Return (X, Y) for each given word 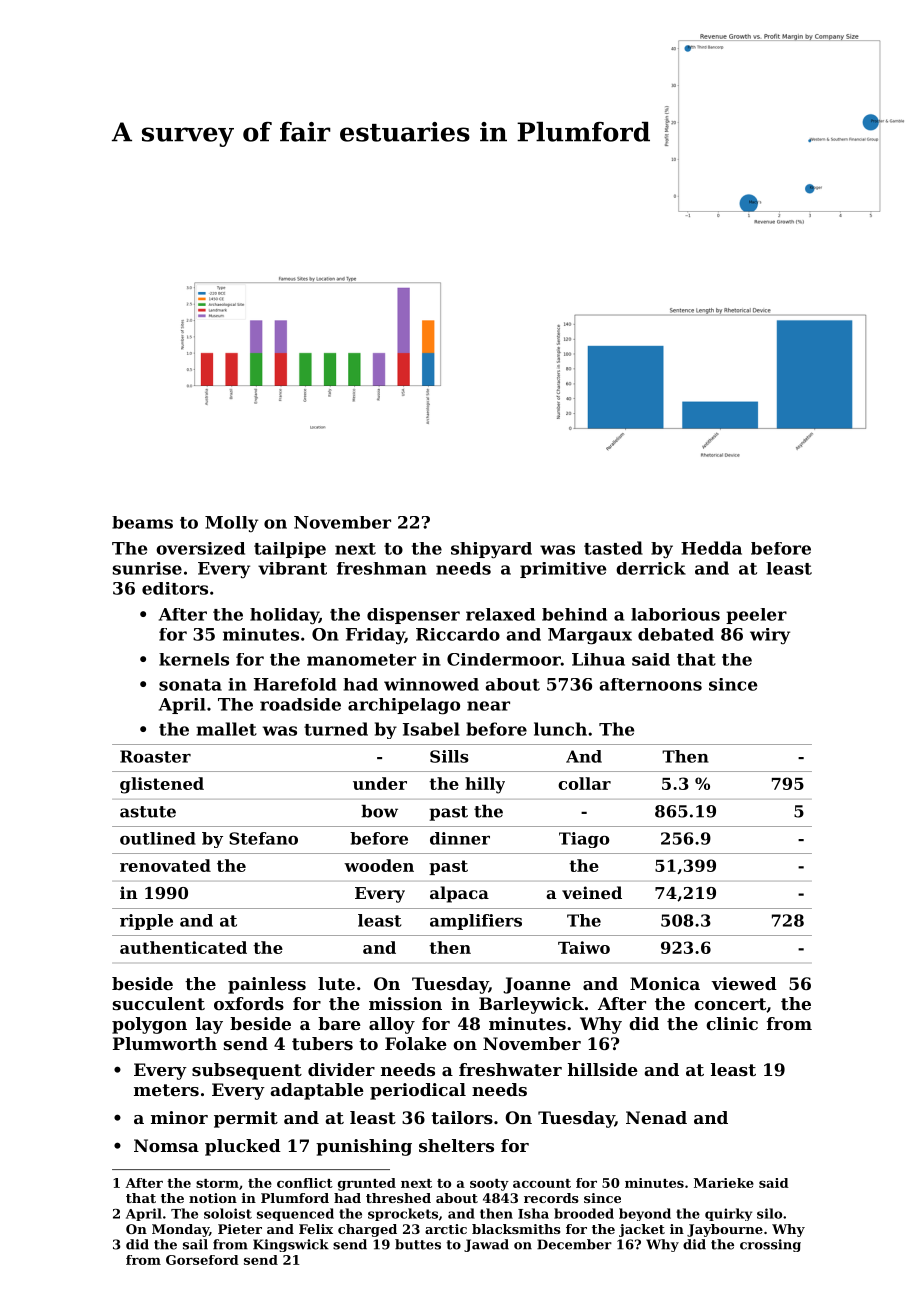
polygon (149, 1025)
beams (142, 522)
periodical (418, 1091)
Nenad (656, 1117)
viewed (744, 983)
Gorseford (202, 1260)
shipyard (491, 550)
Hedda (711, 548)
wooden (379, 865)
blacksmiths (516, 1229)
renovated (165, 865)
